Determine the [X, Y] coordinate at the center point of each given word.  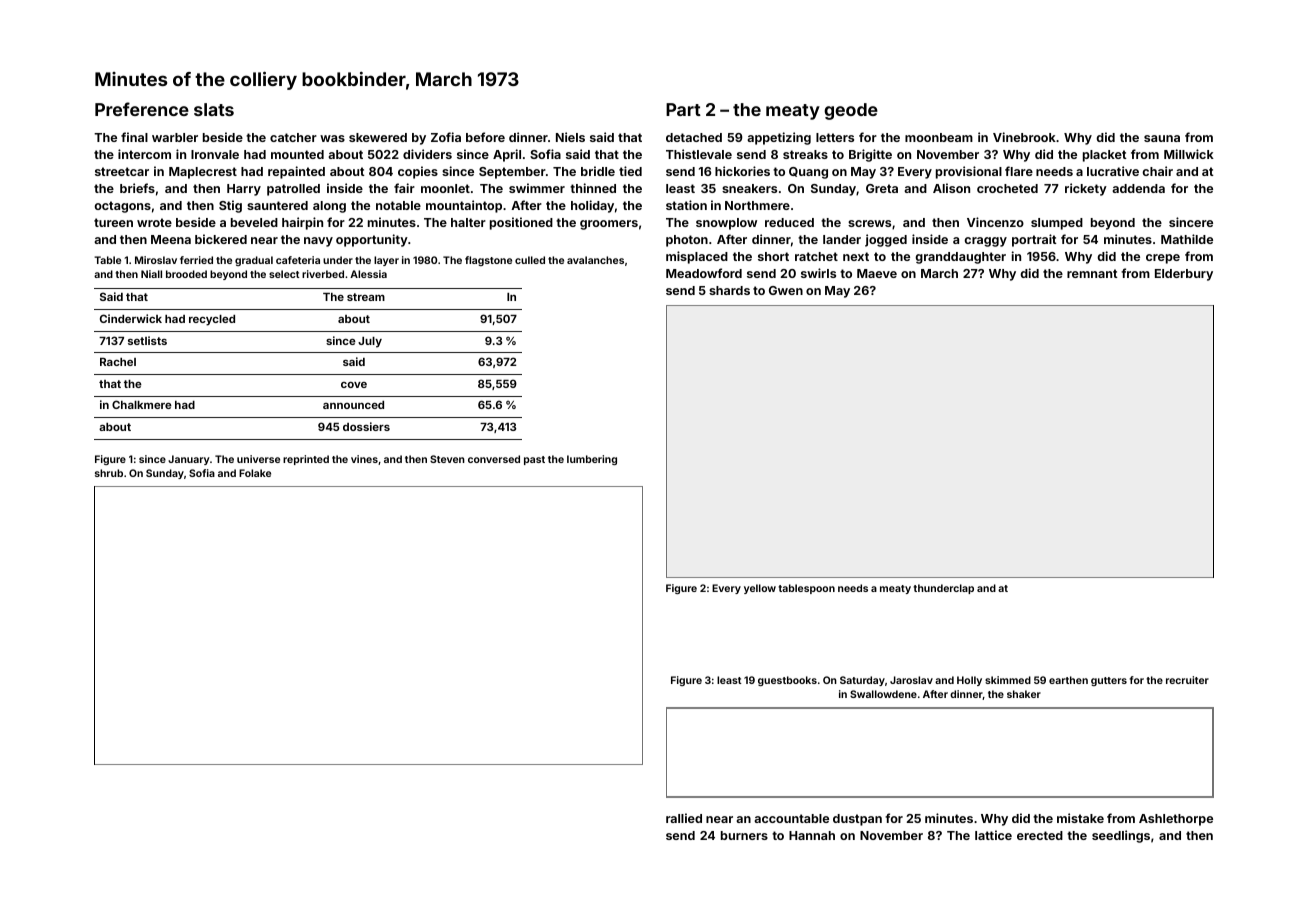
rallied [684, 818]
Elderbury [1184, 275]
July [370, 342]
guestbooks [787, 681]
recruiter [1187, 680]
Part [683, 109]
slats [214, 109]
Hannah [812, 835]
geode [851, 111]
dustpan [857, 820]
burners [744, 835]
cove [354, 385]
